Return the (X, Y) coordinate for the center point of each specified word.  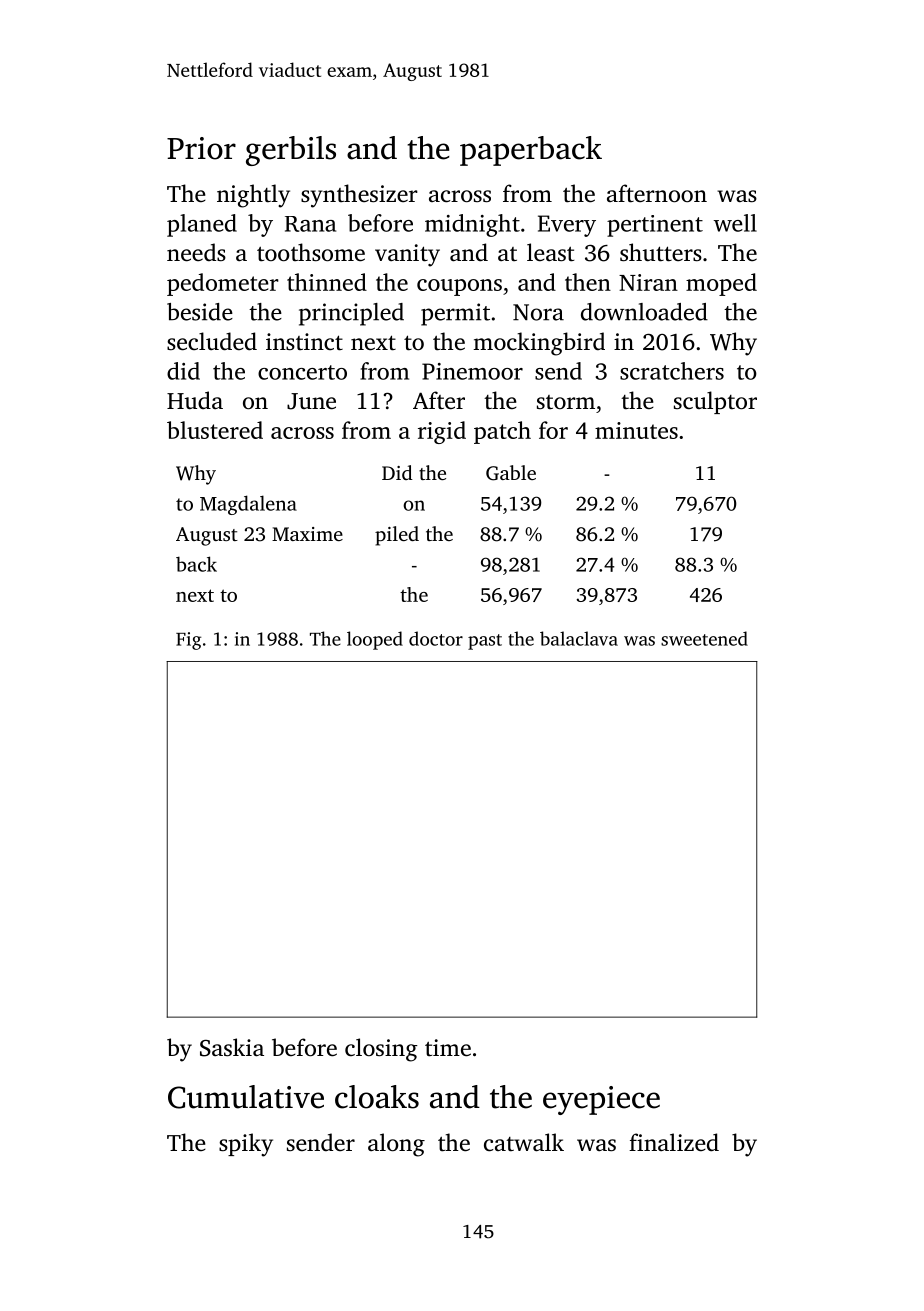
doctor (436, 638)
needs (196, 252)
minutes (636, 430)
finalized (674, 1142)
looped (375, 640)
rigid (442, 432)
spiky (246, 1145)
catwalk (524, 1142)
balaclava (579, 638)
